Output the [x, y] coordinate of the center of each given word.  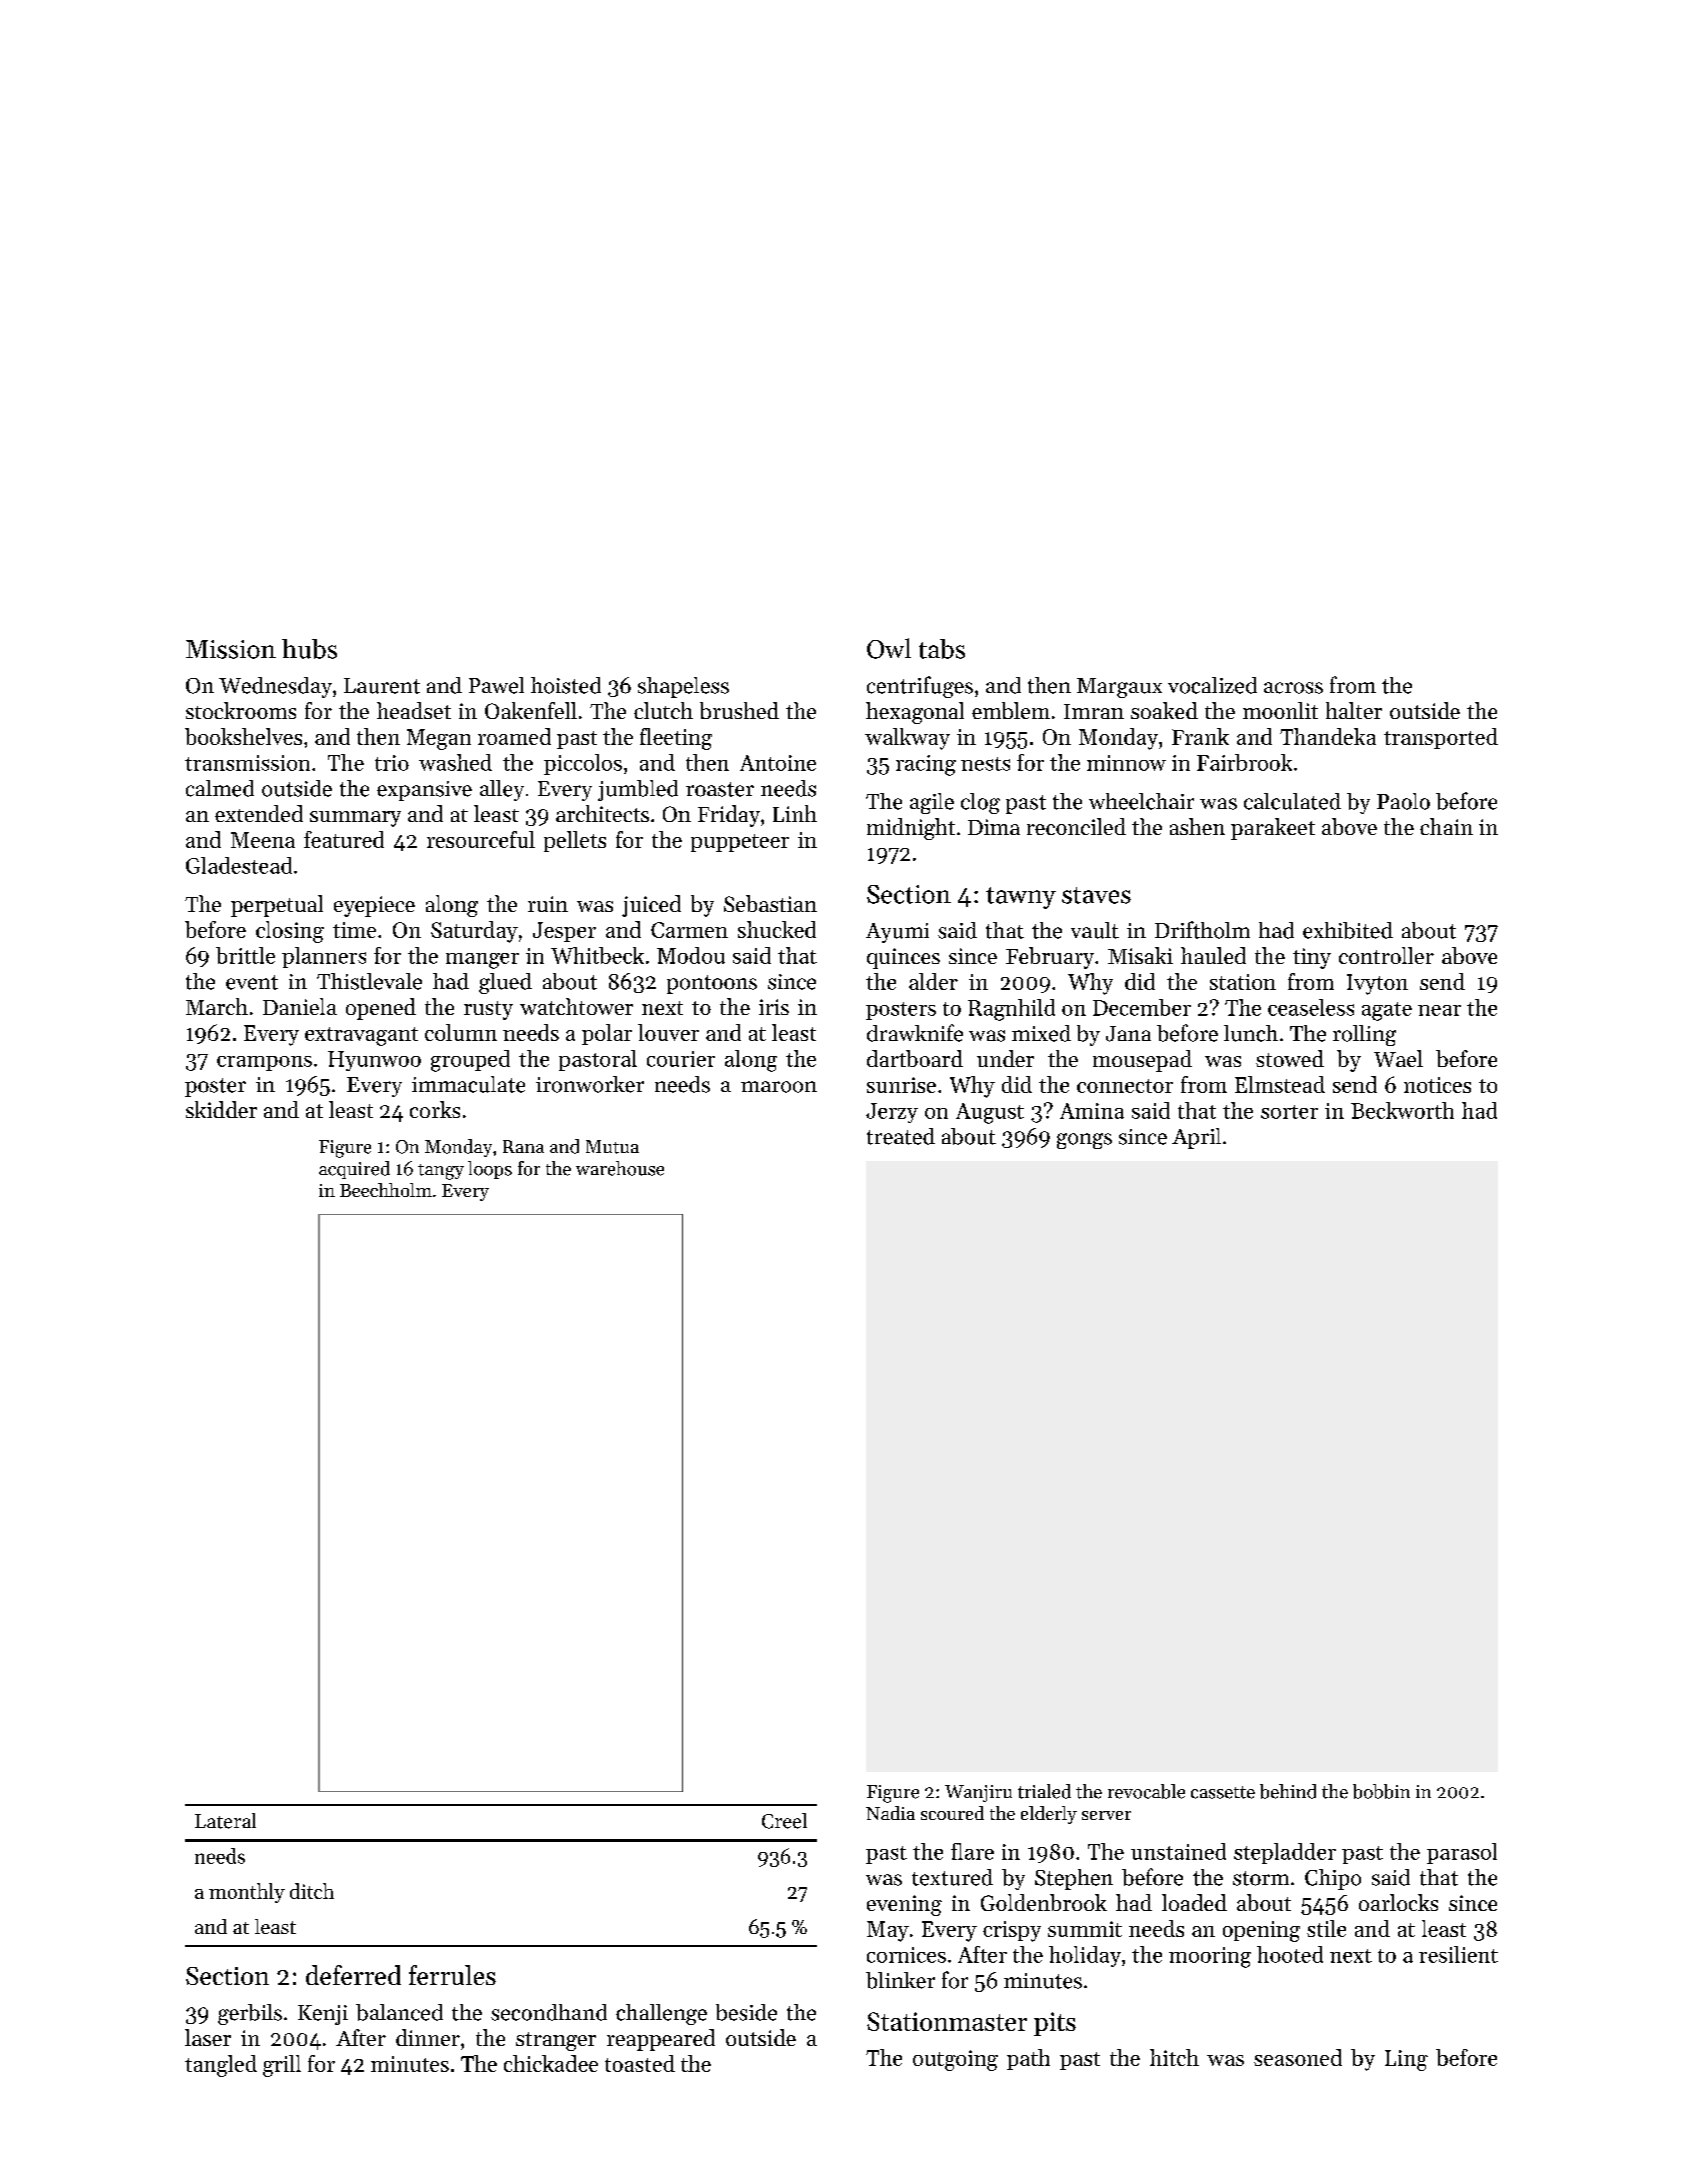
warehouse [620, 1168]
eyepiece [374, 906]
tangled [221, 2066]
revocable [1146, 1791]
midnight [911, 829]
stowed [1290, 1058]
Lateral [225, 1821]
